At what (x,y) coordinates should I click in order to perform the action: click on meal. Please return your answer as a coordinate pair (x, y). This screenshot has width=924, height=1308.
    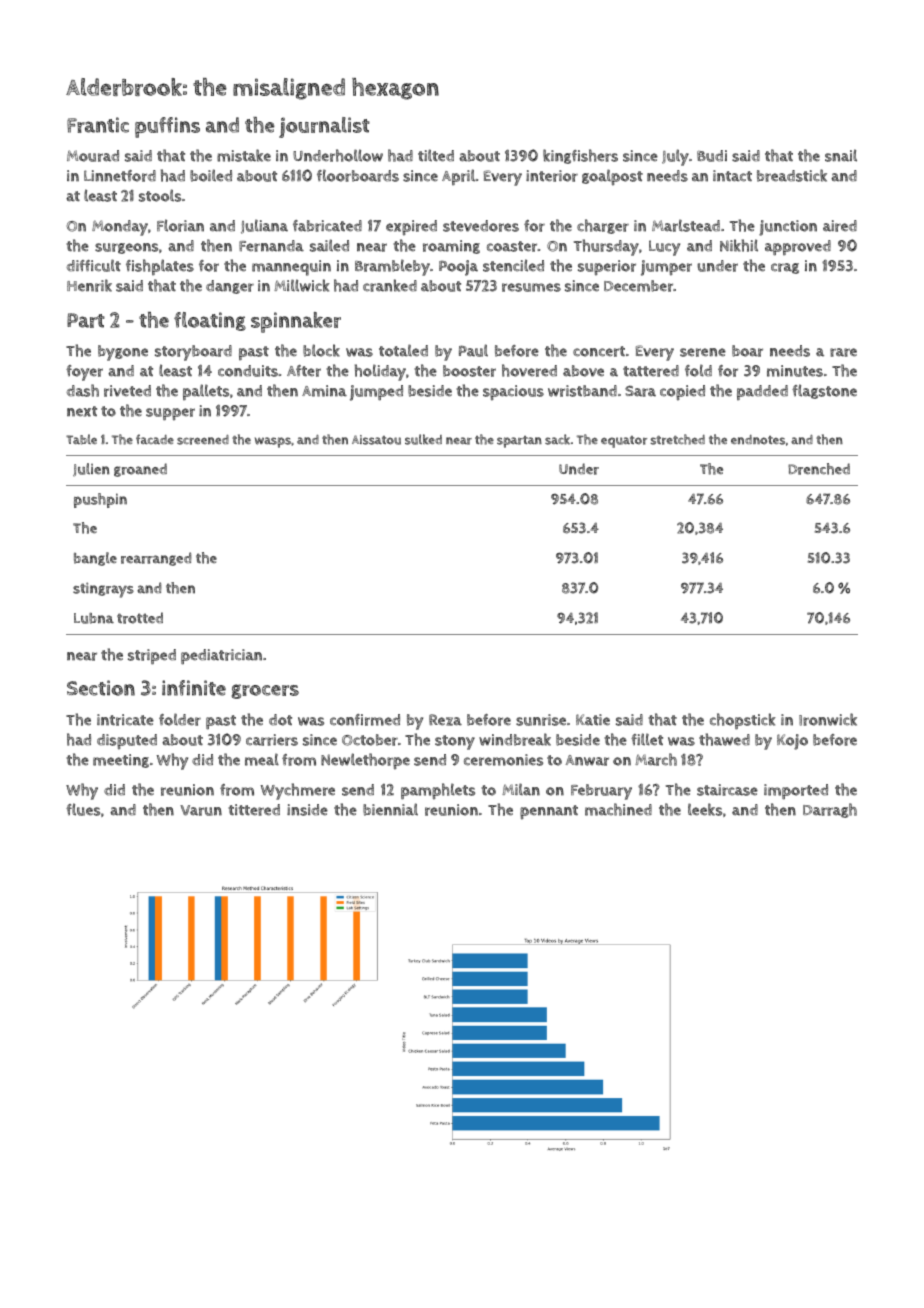
    Looking at the image, I should click on (262, 759).
